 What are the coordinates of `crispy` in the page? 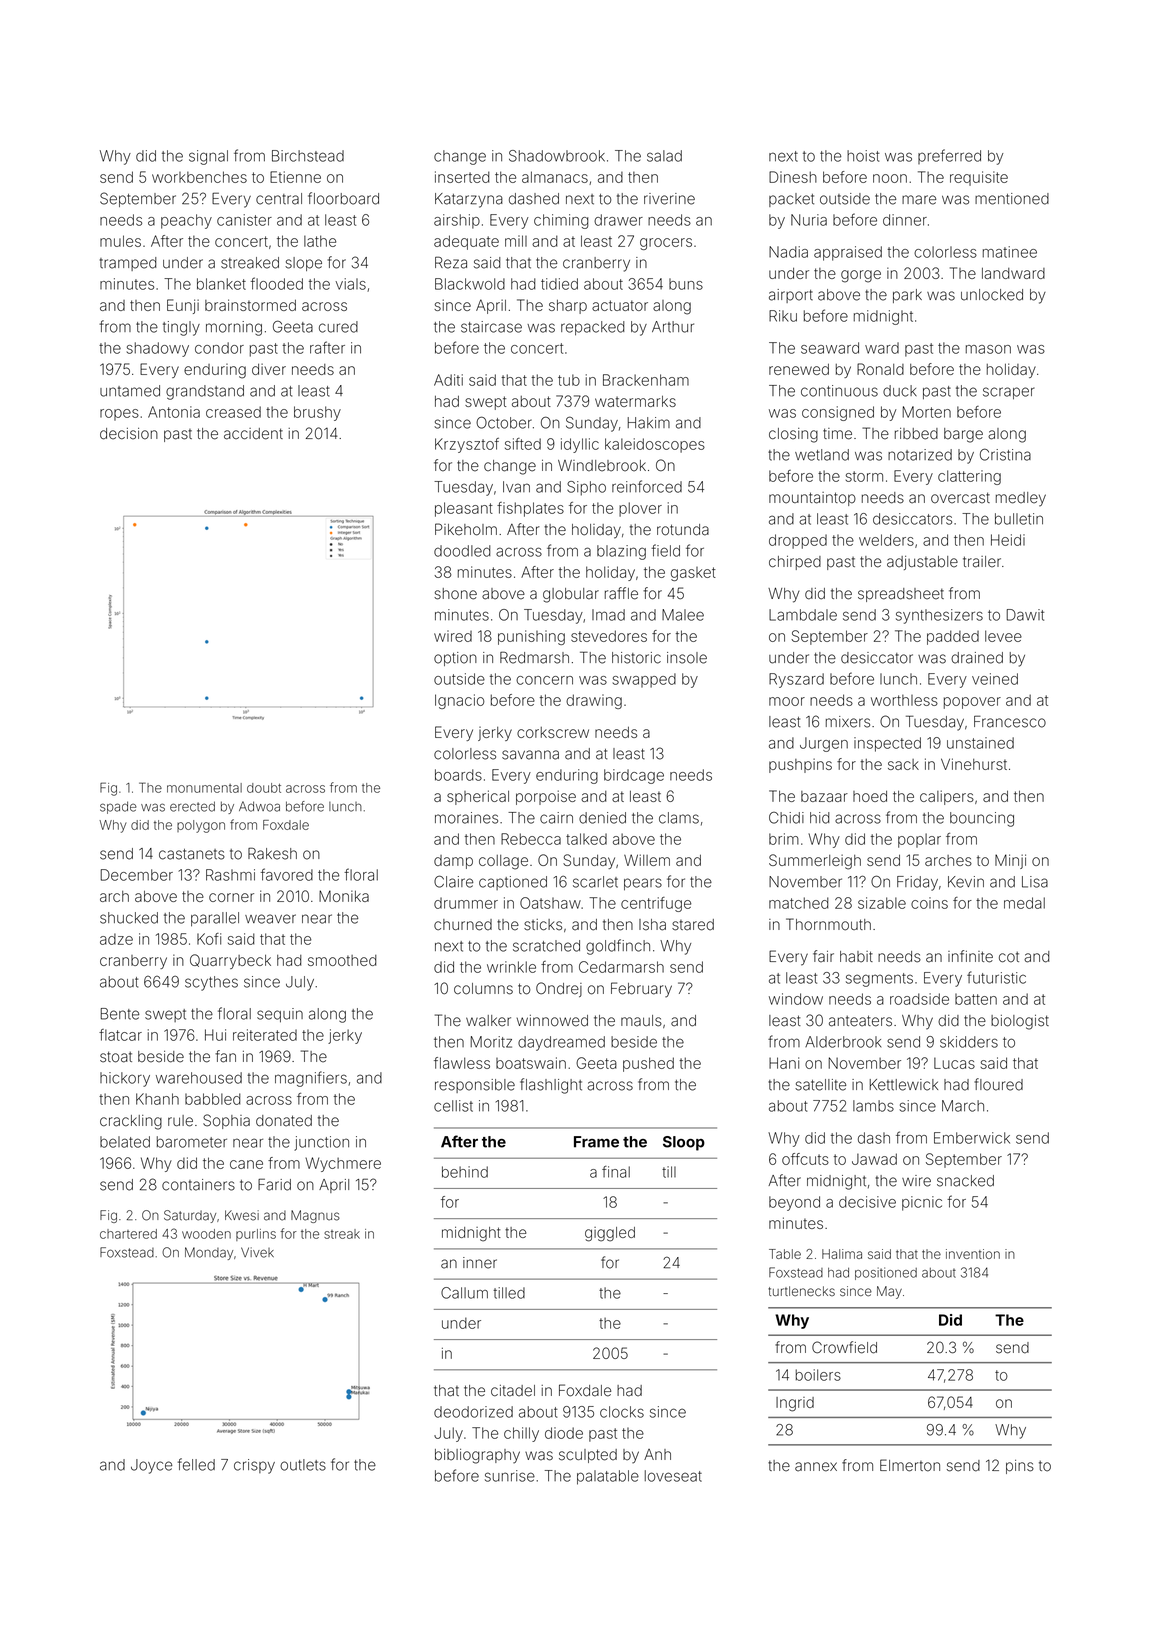 It's located at (254, 1466).
